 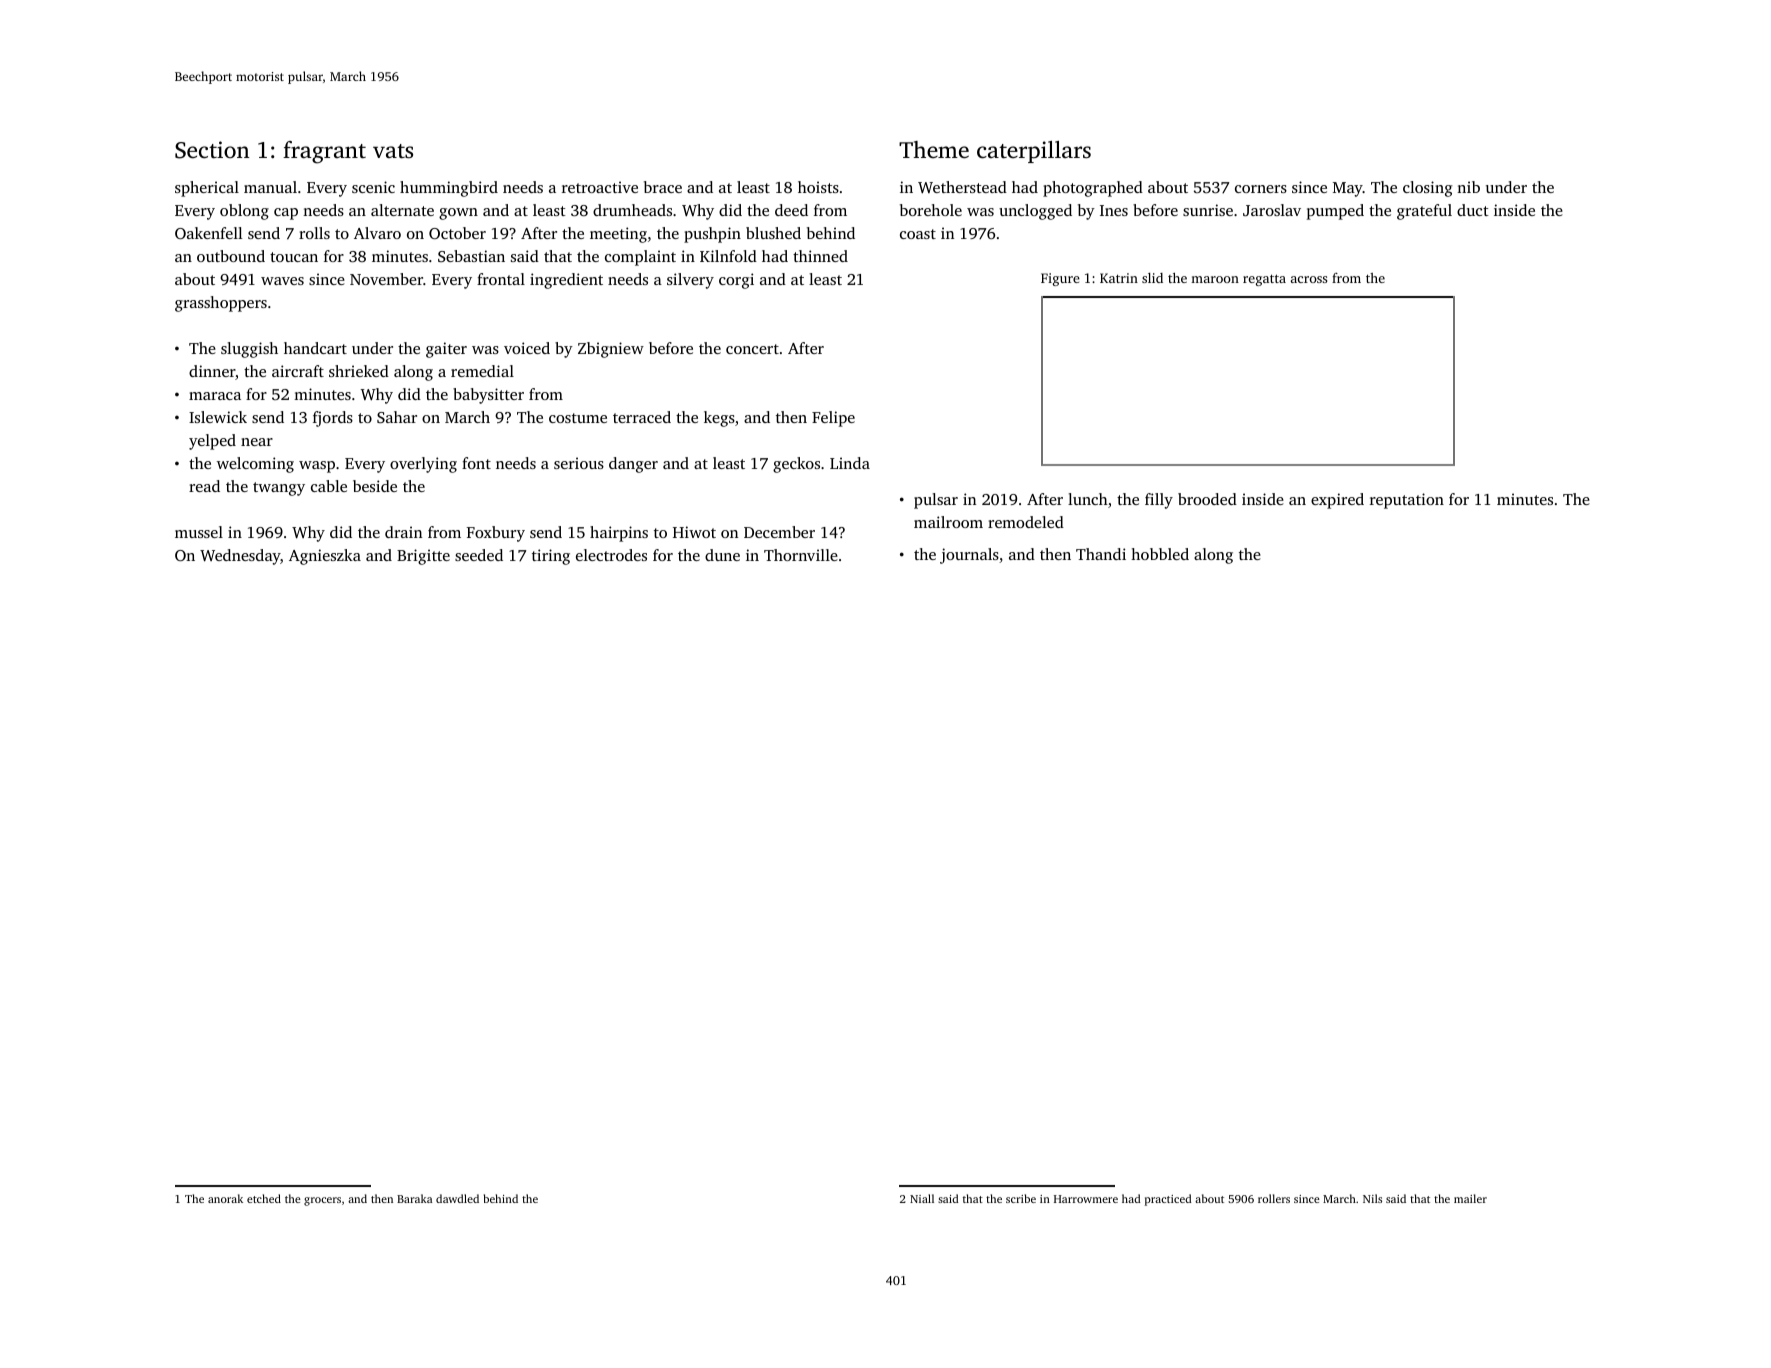 What do you see at coordinates (212, 150) in the screenshot?
I see `Section` at bounding box center [212, 150].
